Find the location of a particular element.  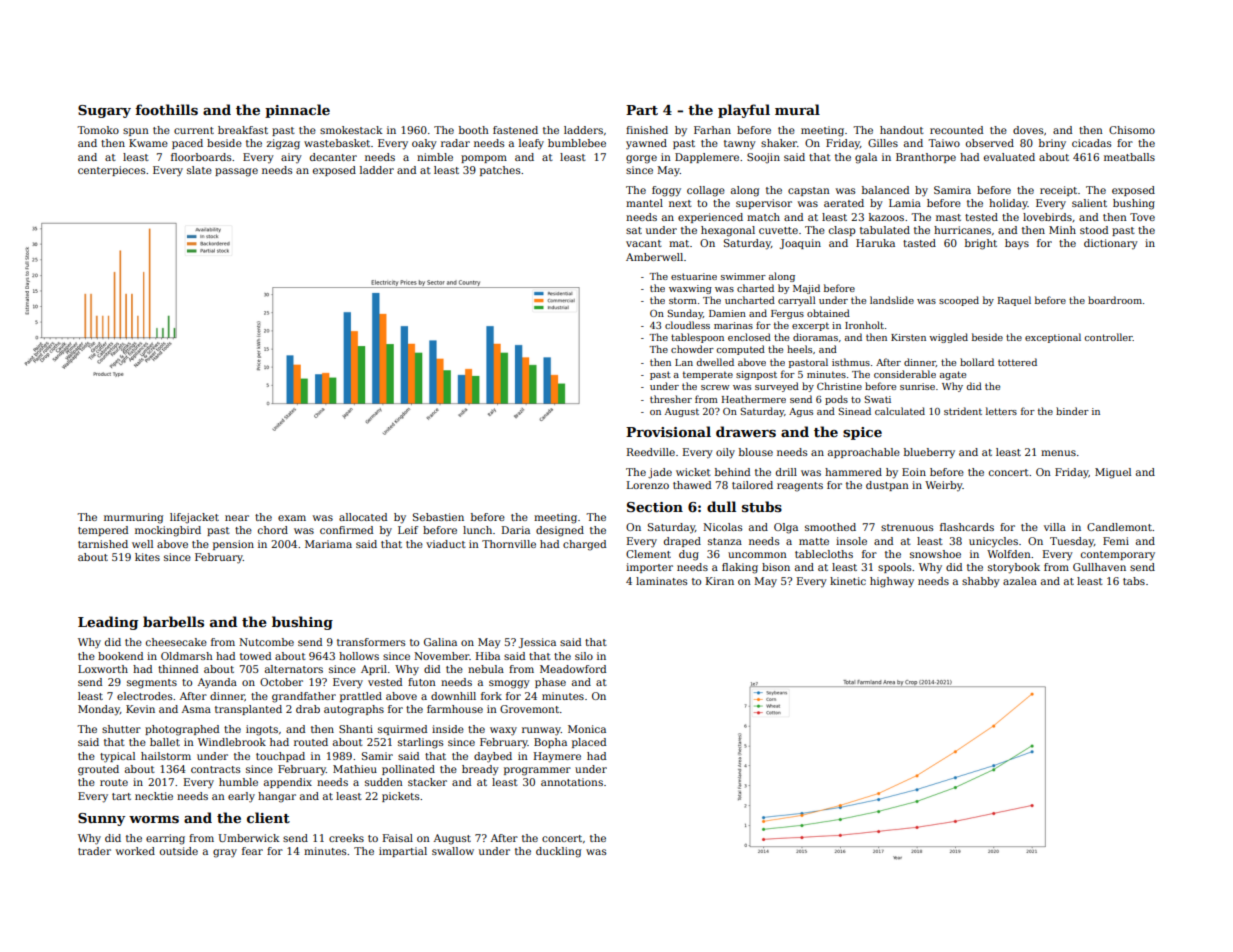

trader is located at coordinates (94, 851).
